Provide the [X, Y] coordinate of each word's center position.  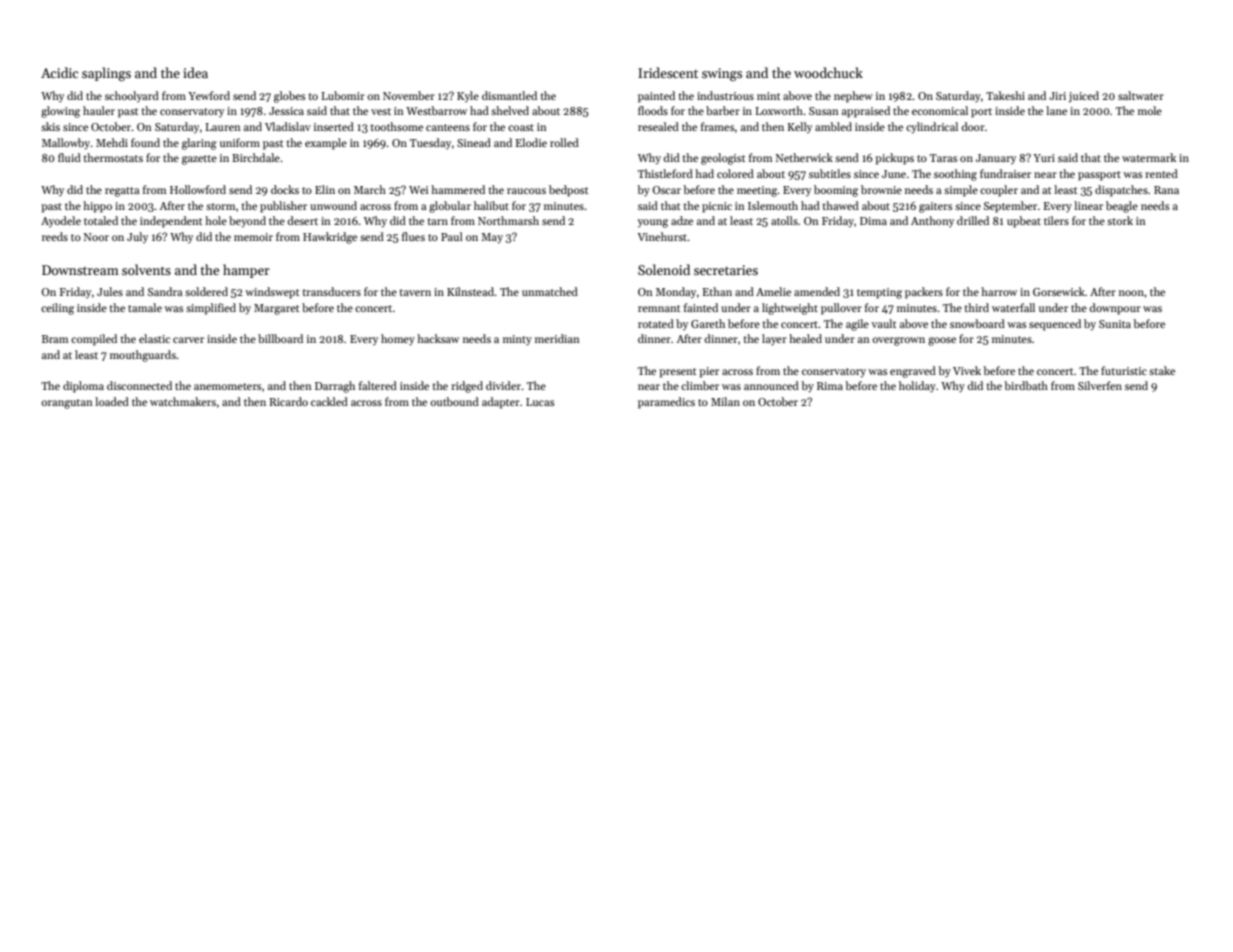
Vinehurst [662, 236]
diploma [83, 387]
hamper [246, 271]
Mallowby [66, 144]
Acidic [59, 72]
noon [1131, 293]
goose [942, 341]
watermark [1149, 157]
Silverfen [1100, 385]
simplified [211, 309]
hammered [458, 189]
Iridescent [668, 72]
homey [398, 340]
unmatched [550, 291]
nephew [853, 97]
